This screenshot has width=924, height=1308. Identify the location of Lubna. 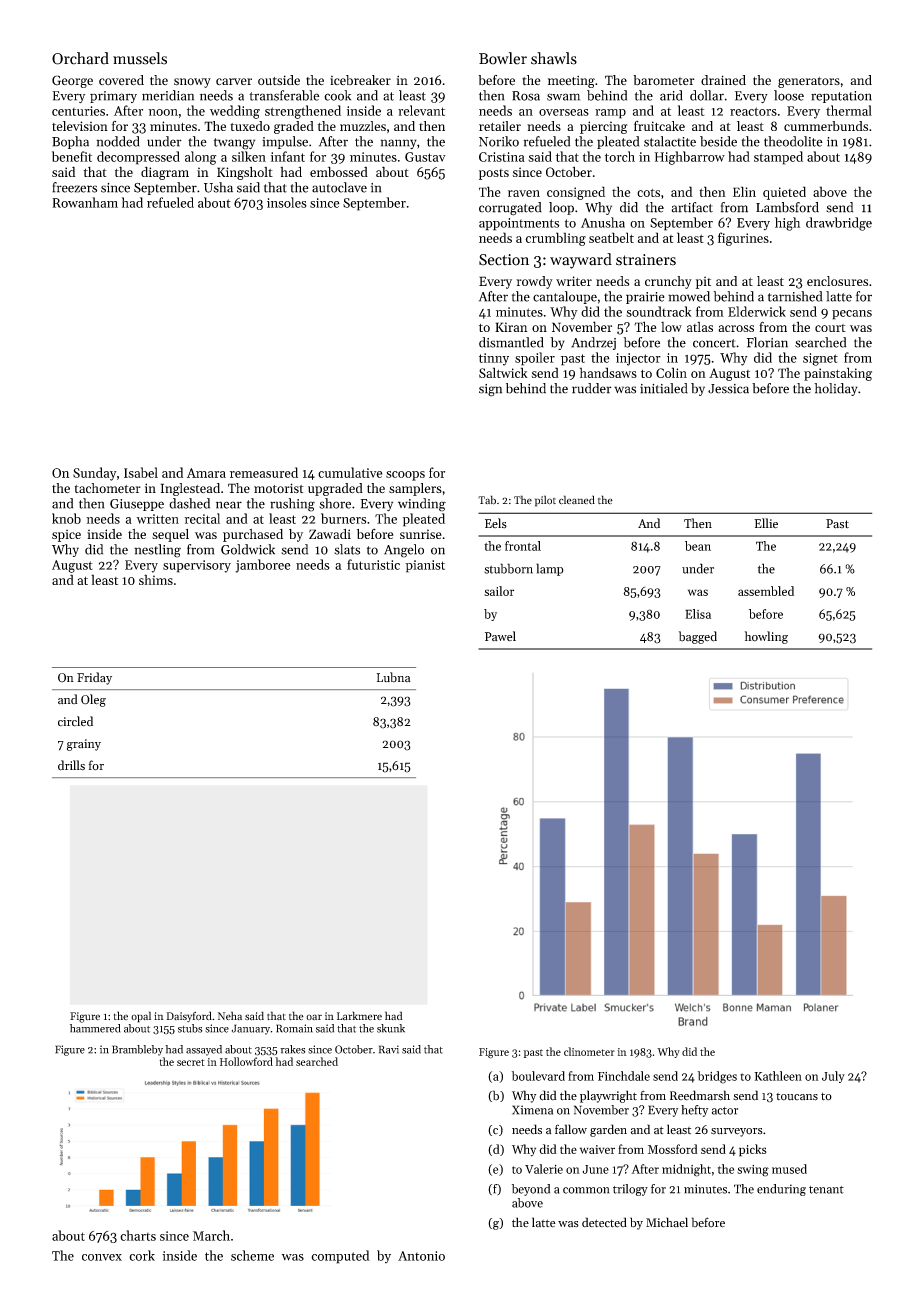
(393, 677).
